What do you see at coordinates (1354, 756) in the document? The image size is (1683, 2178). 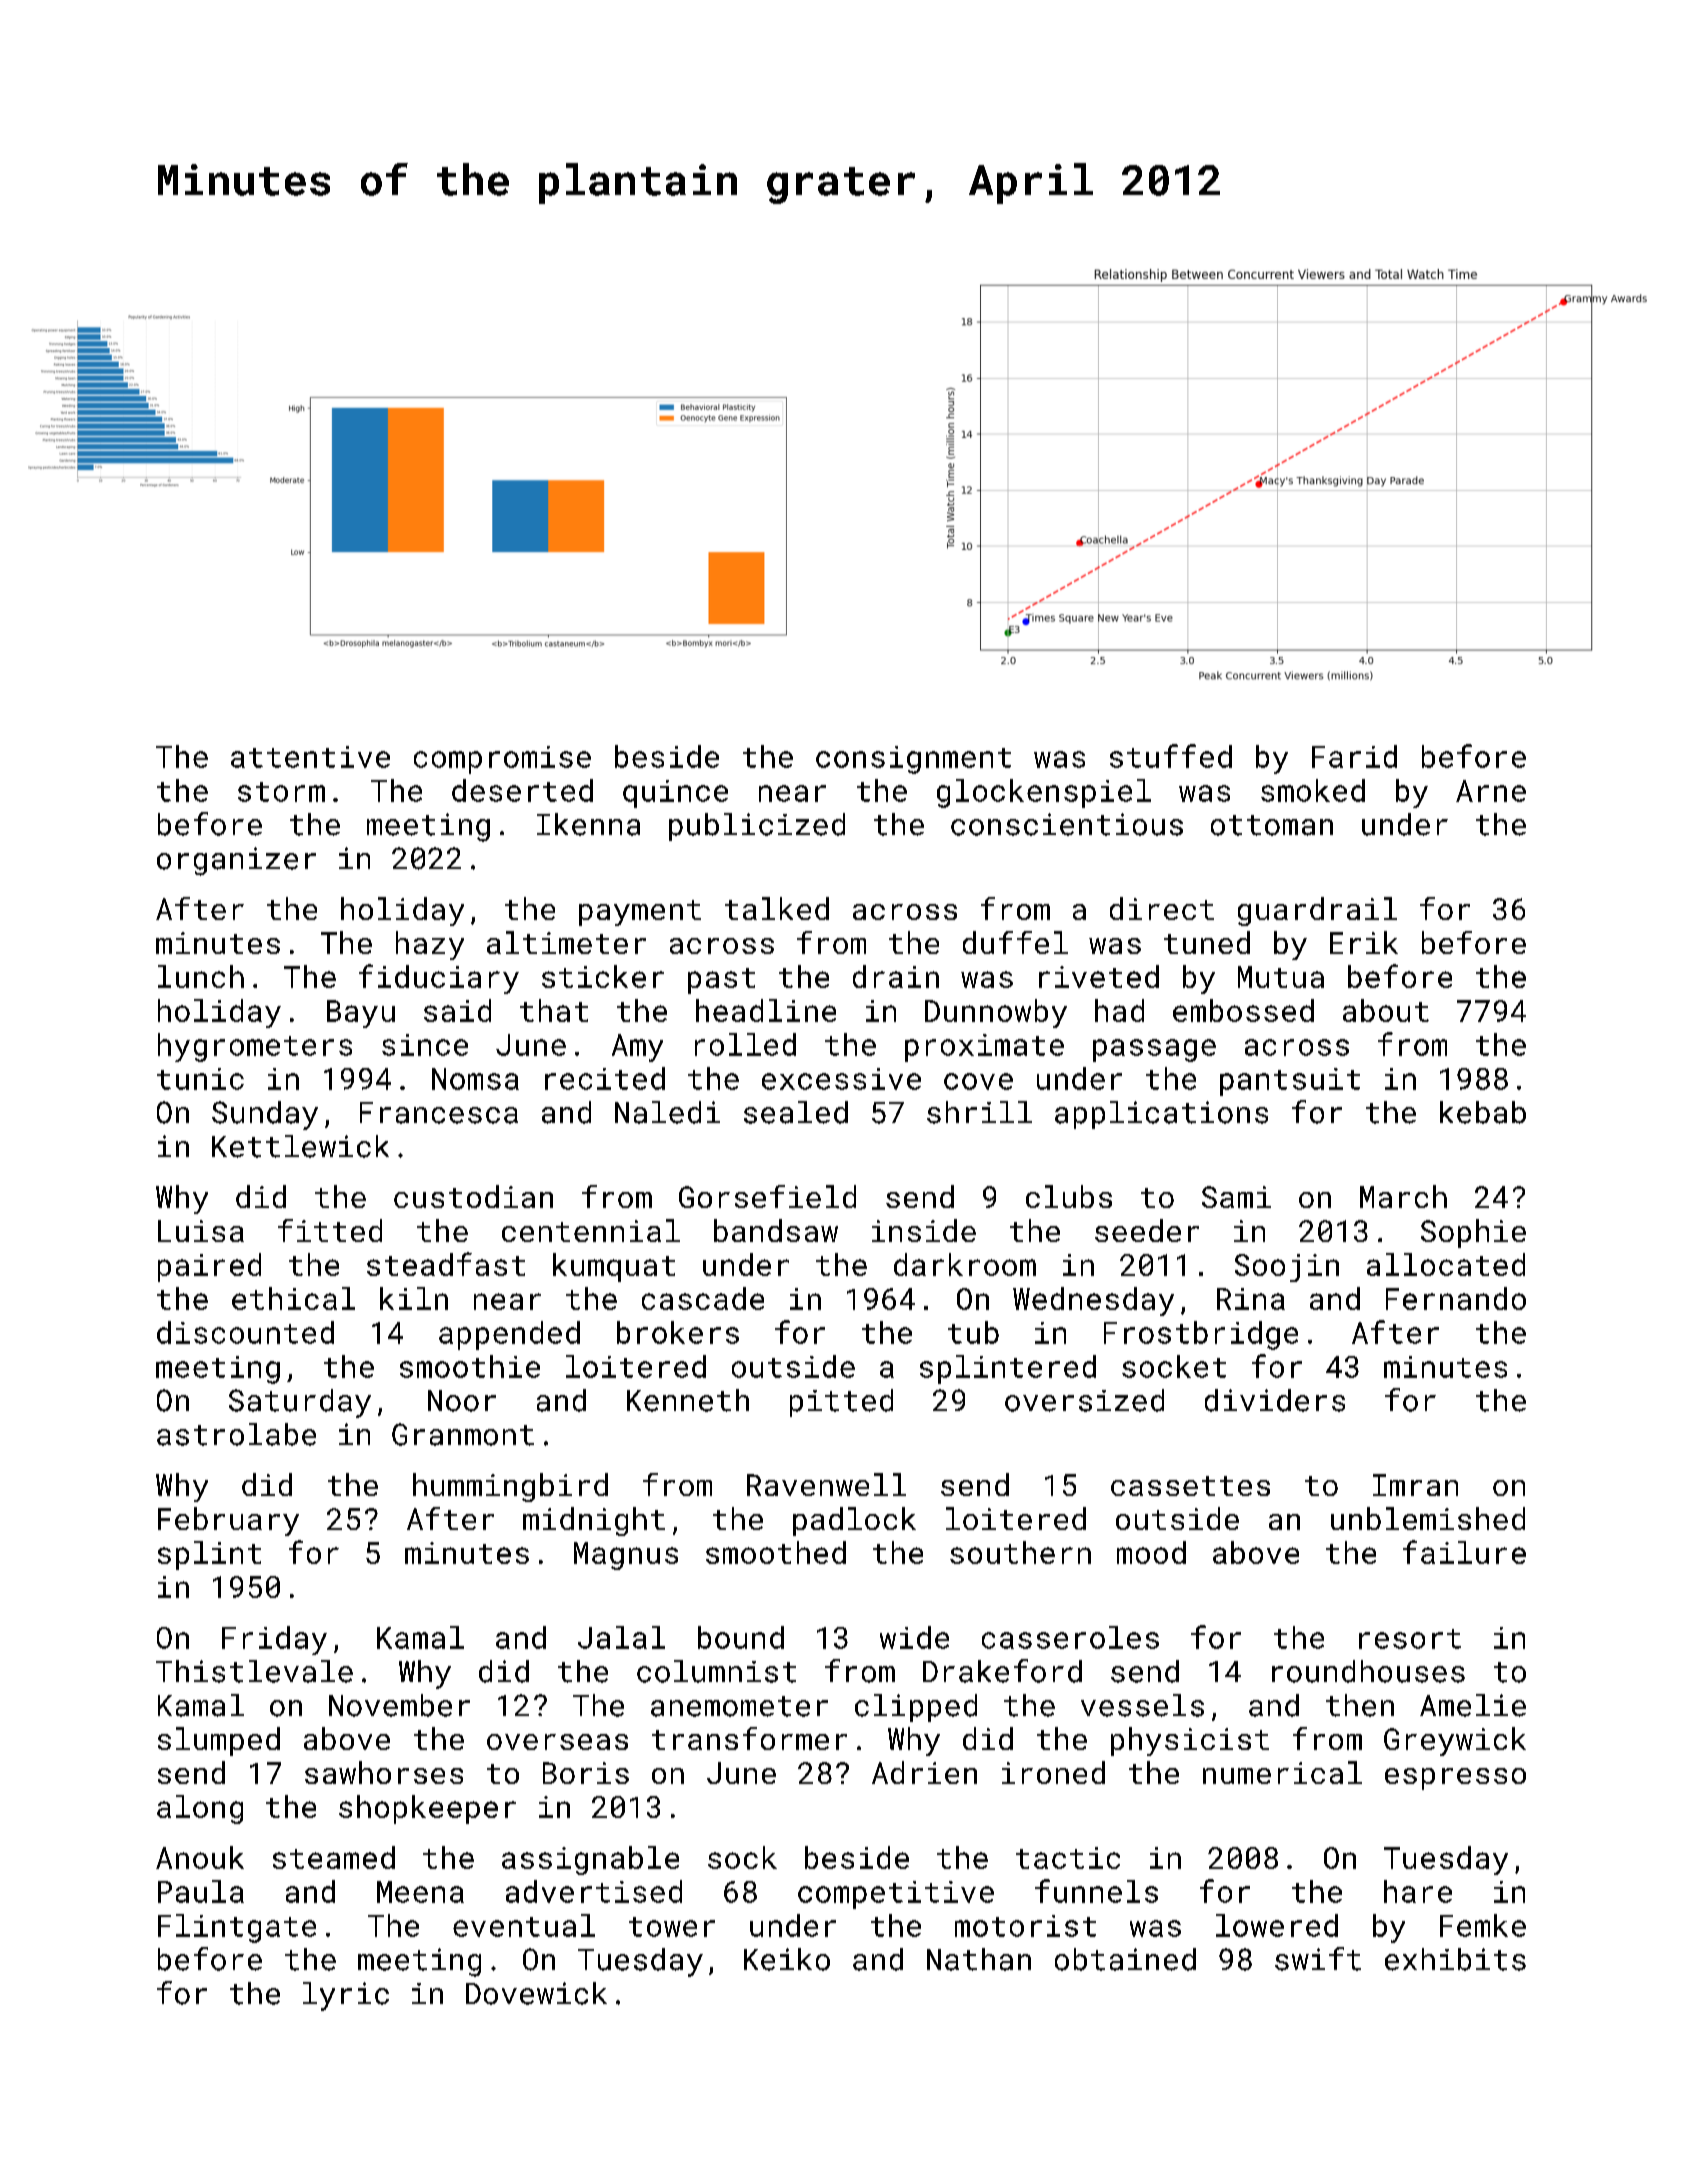 I see `Farid` at bounding box center [1354, 756].
